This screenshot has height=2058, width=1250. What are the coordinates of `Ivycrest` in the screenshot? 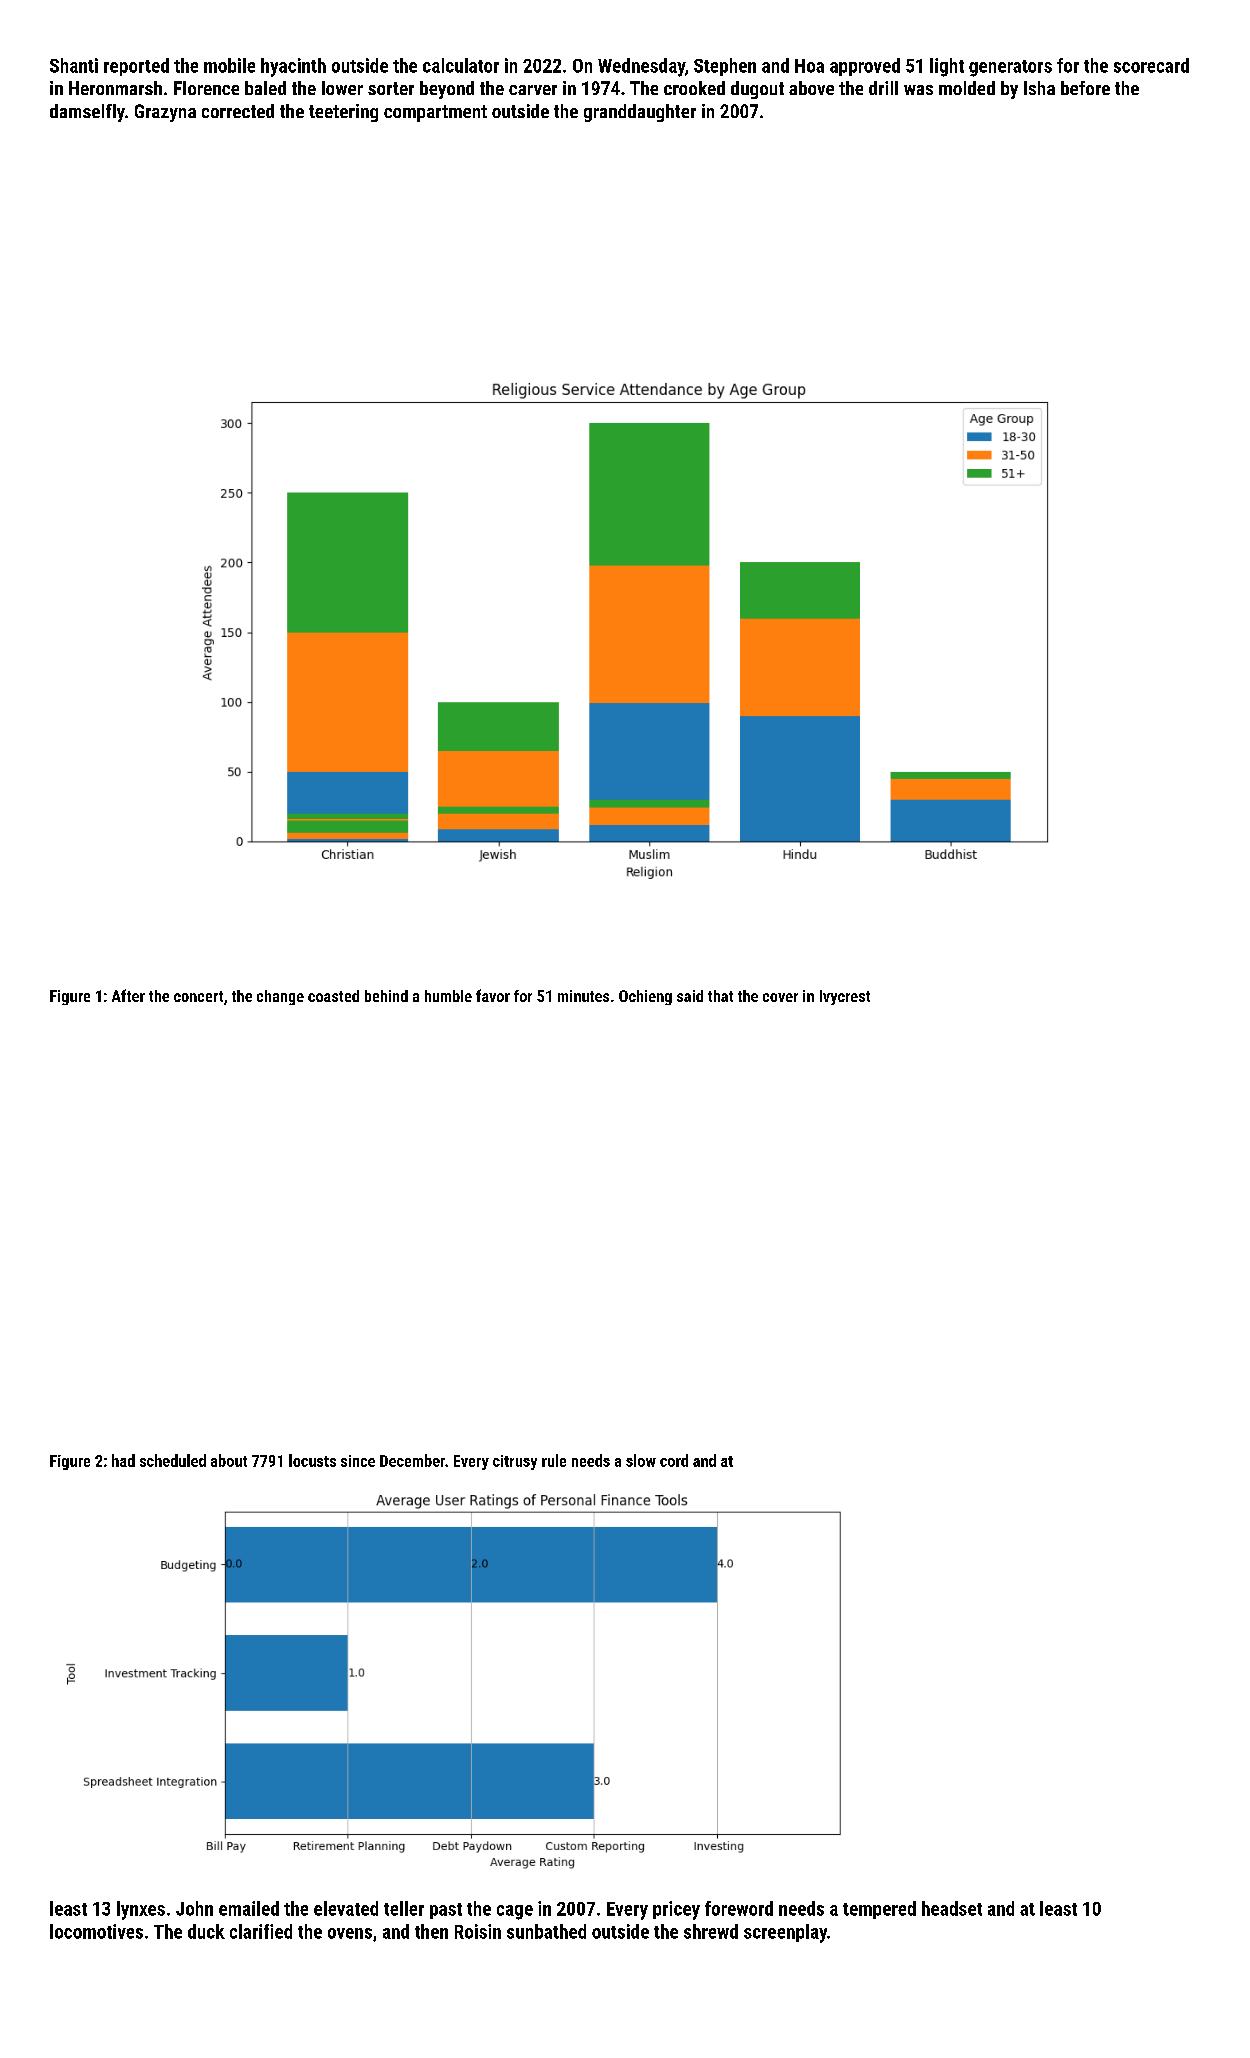 It's located at (845, 997).
